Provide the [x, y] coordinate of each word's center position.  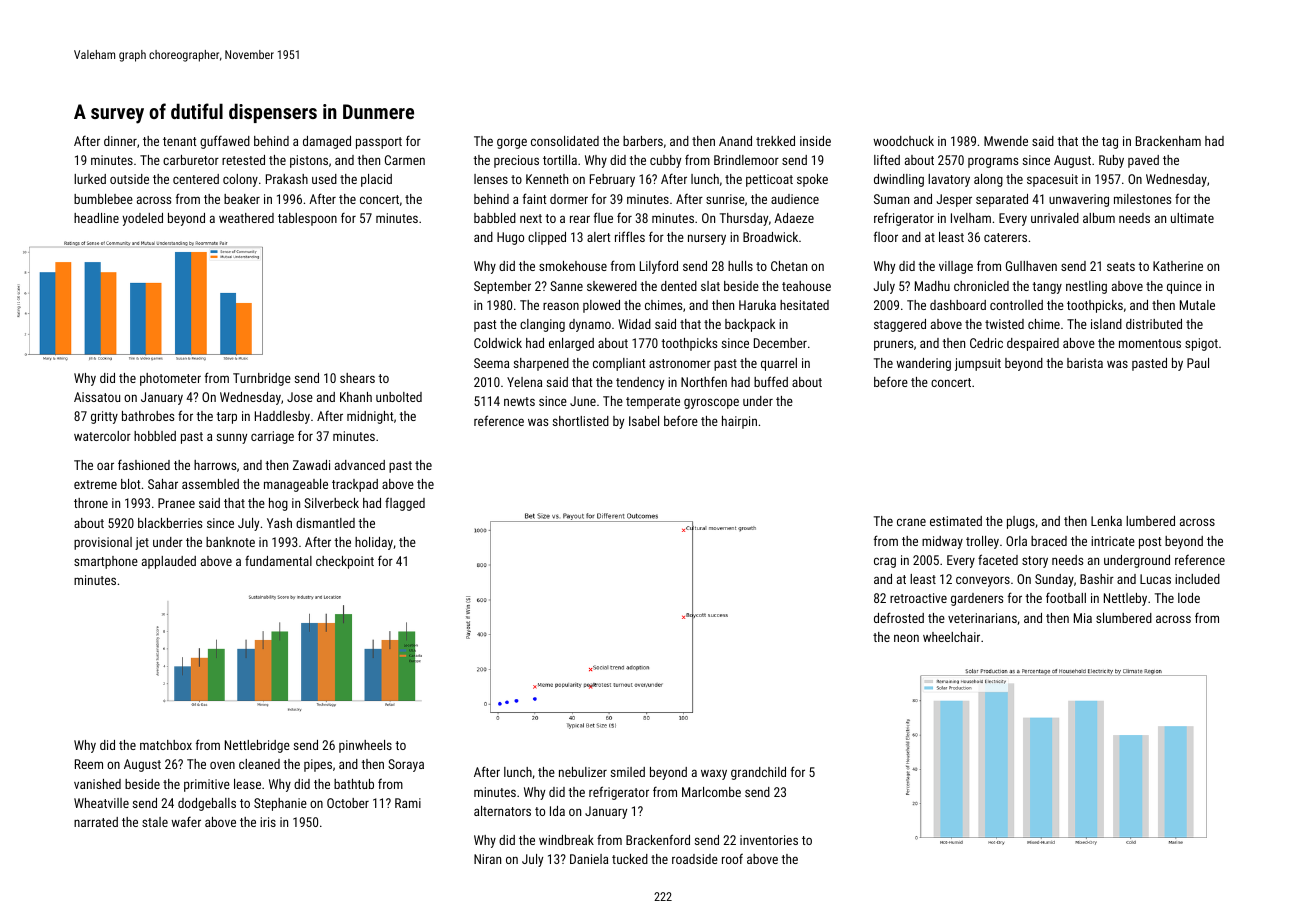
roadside [695, 859]
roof [732, 858]
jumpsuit [978, 364]
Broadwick [770, 237]
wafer [186, 821]
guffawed [225, 142]
